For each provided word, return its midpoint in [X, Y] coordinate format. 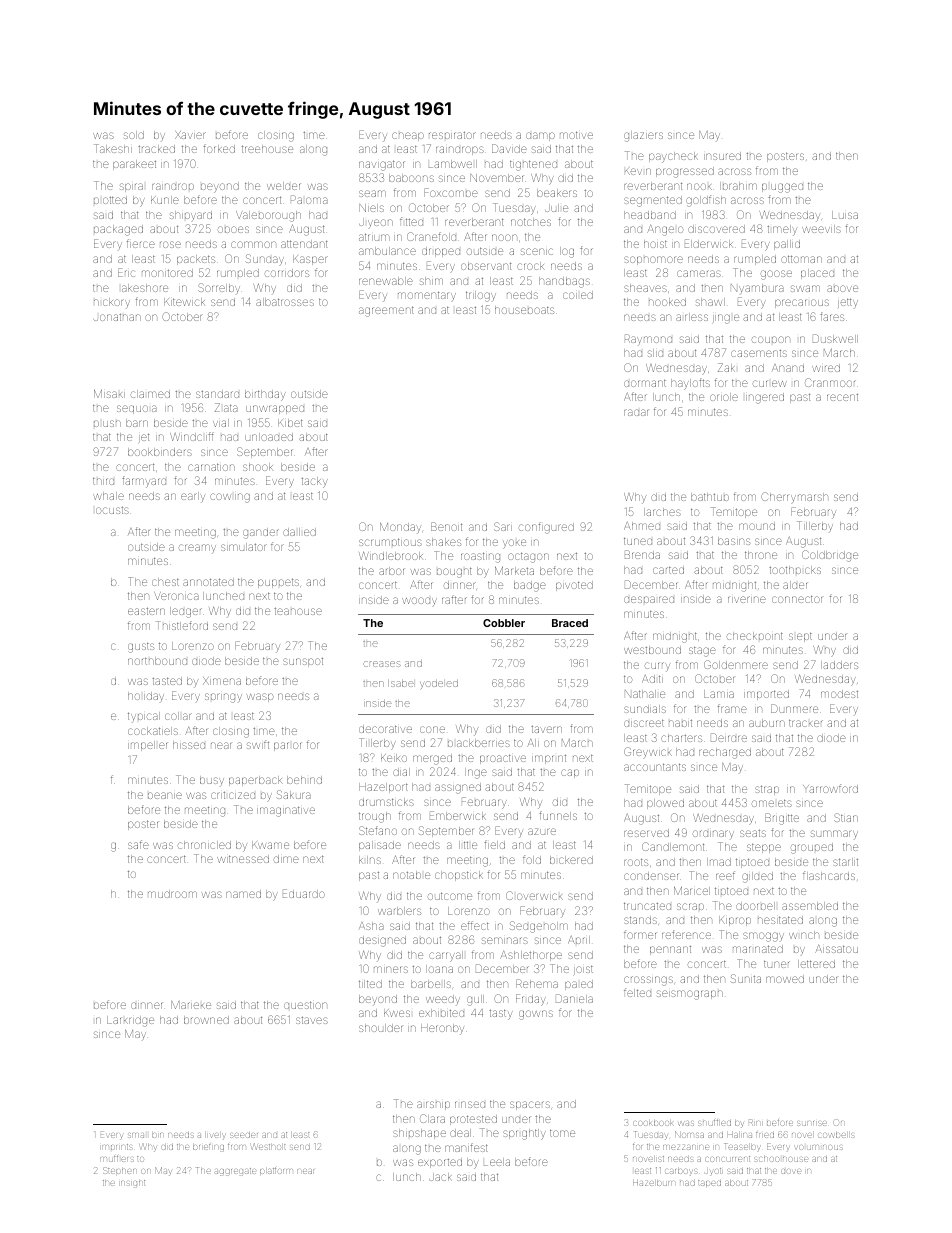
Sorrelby [219, 288]
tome [562, 1133]
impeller [148, 746]
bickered [571, 860]
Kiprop [735, 921]
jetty [848, 303]
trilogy [481, 296]
